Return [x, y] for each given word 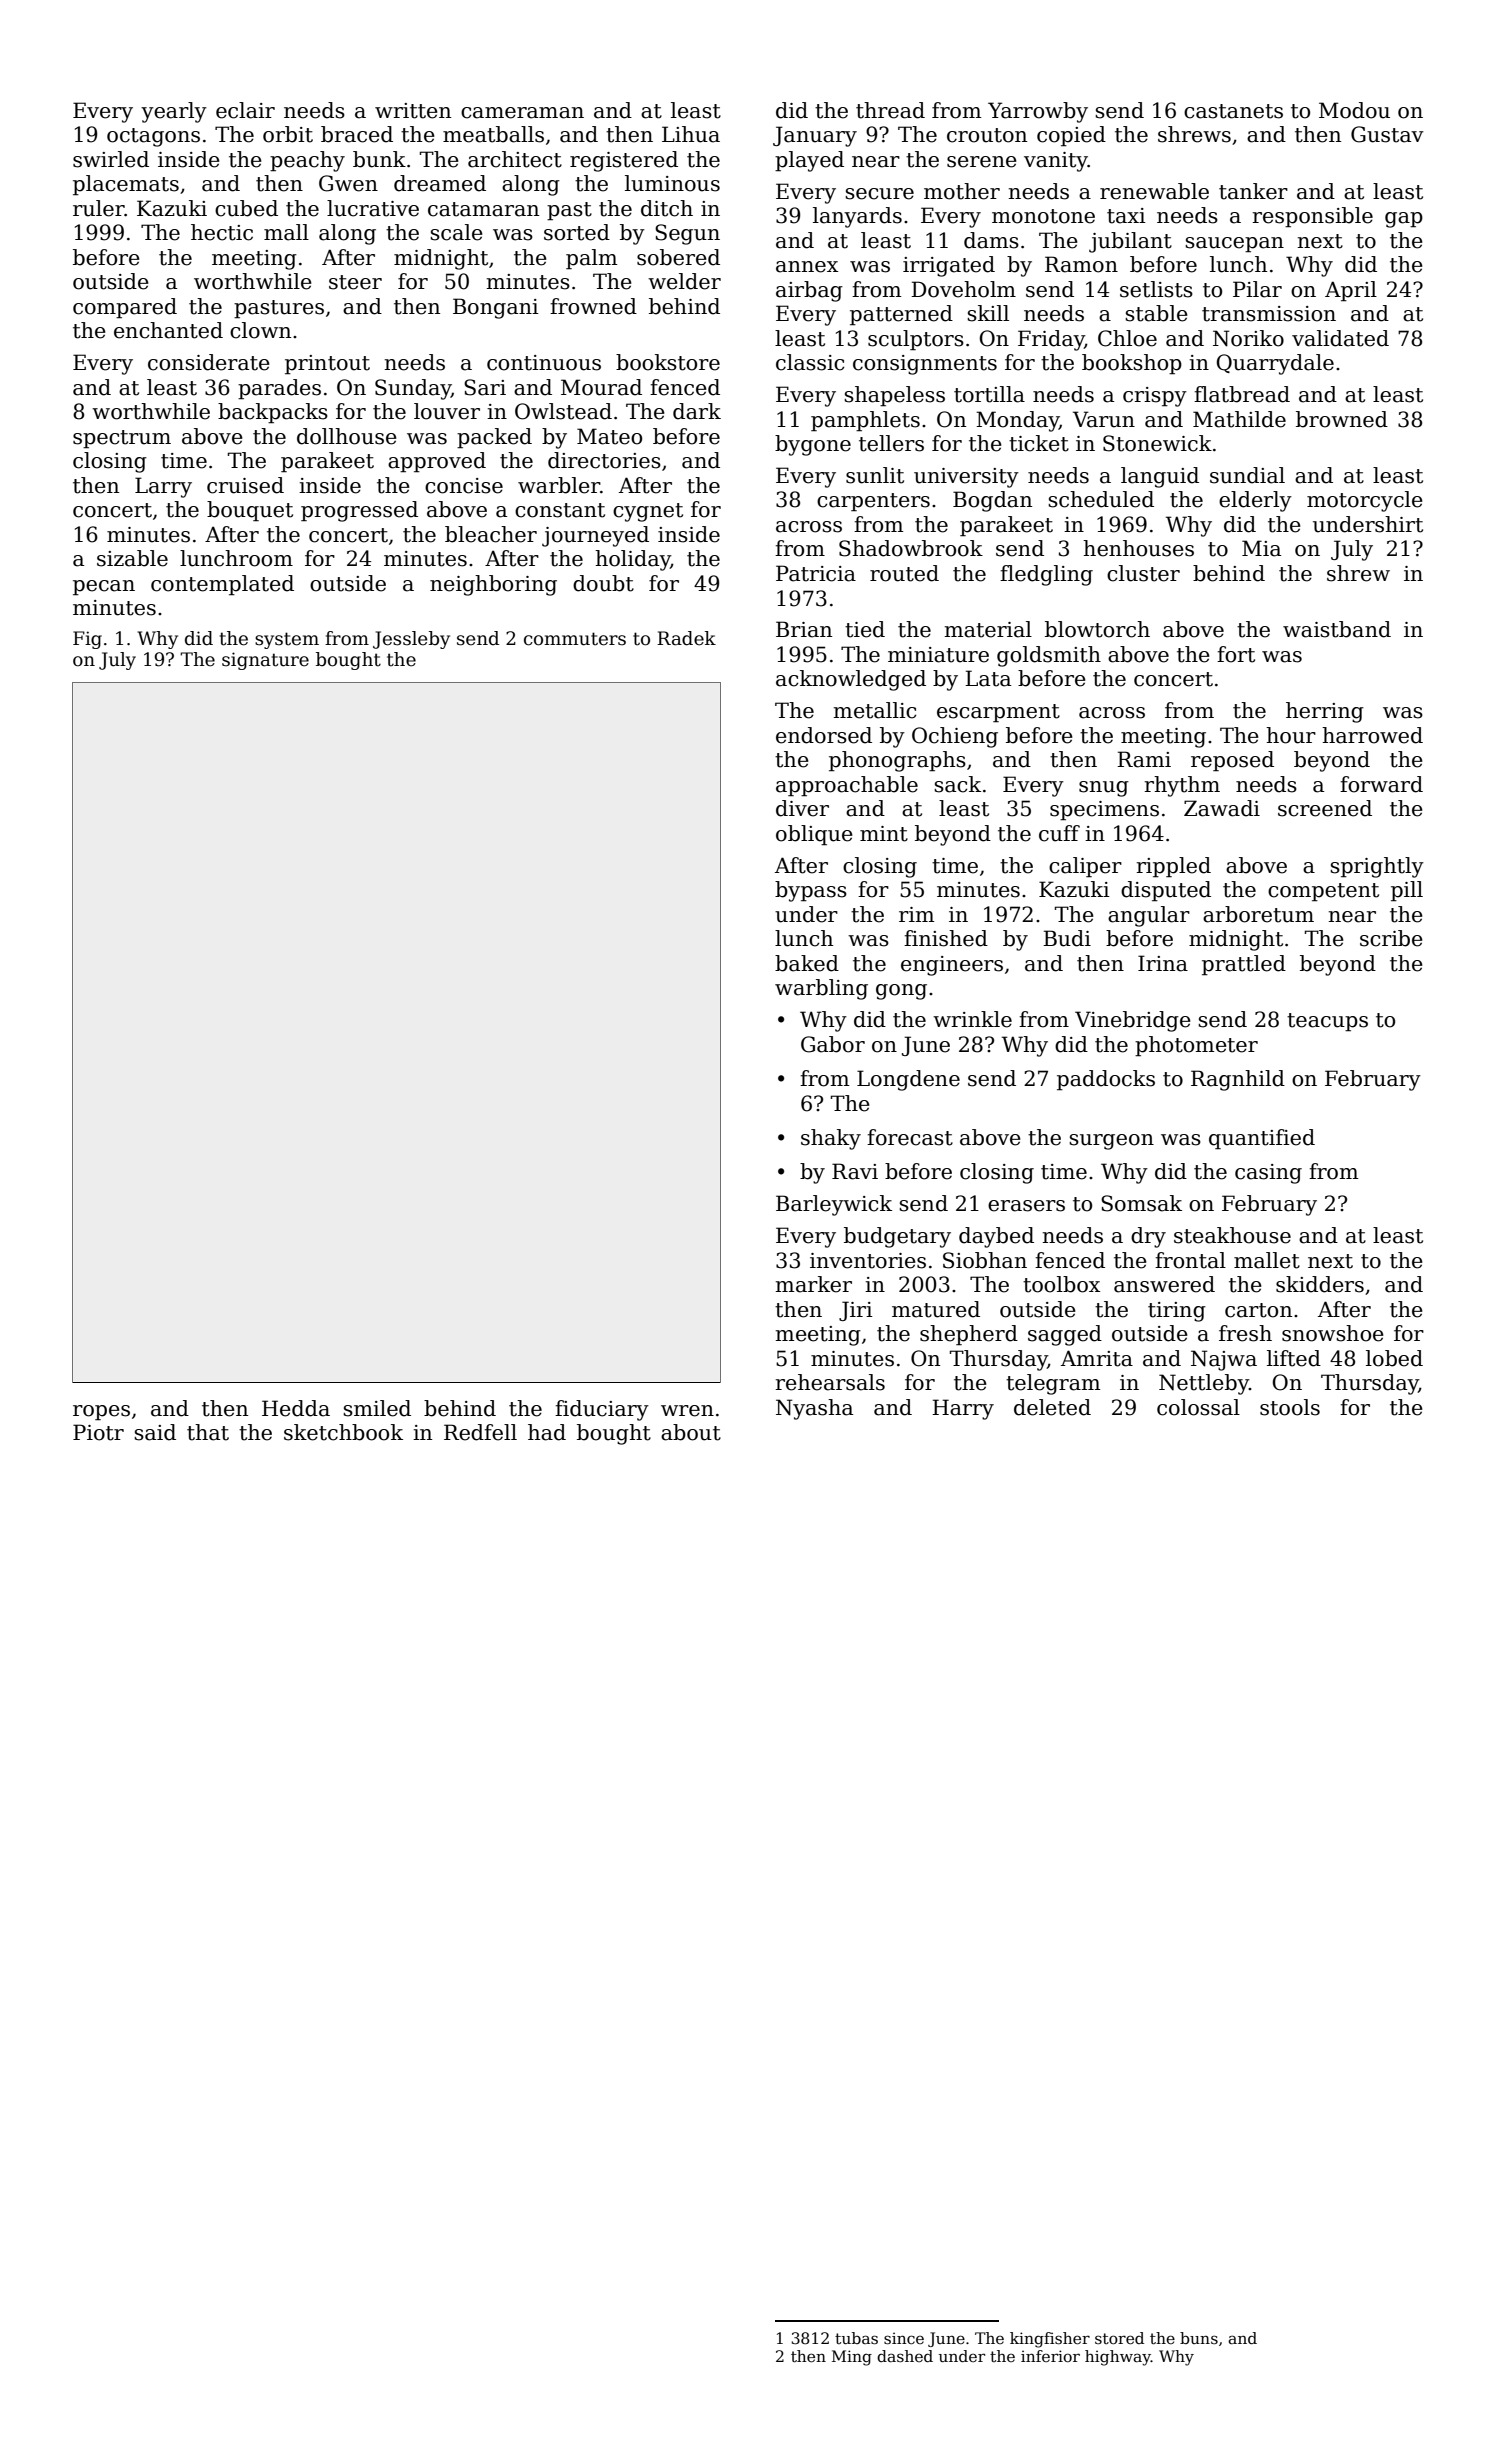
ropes [101, 1413]
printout [327, 365]
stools [1290, 1407]
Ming [852, 2358]
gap [1404, 220]
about [691, 1432]
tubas [856, 2338]
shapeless [894, 396]
